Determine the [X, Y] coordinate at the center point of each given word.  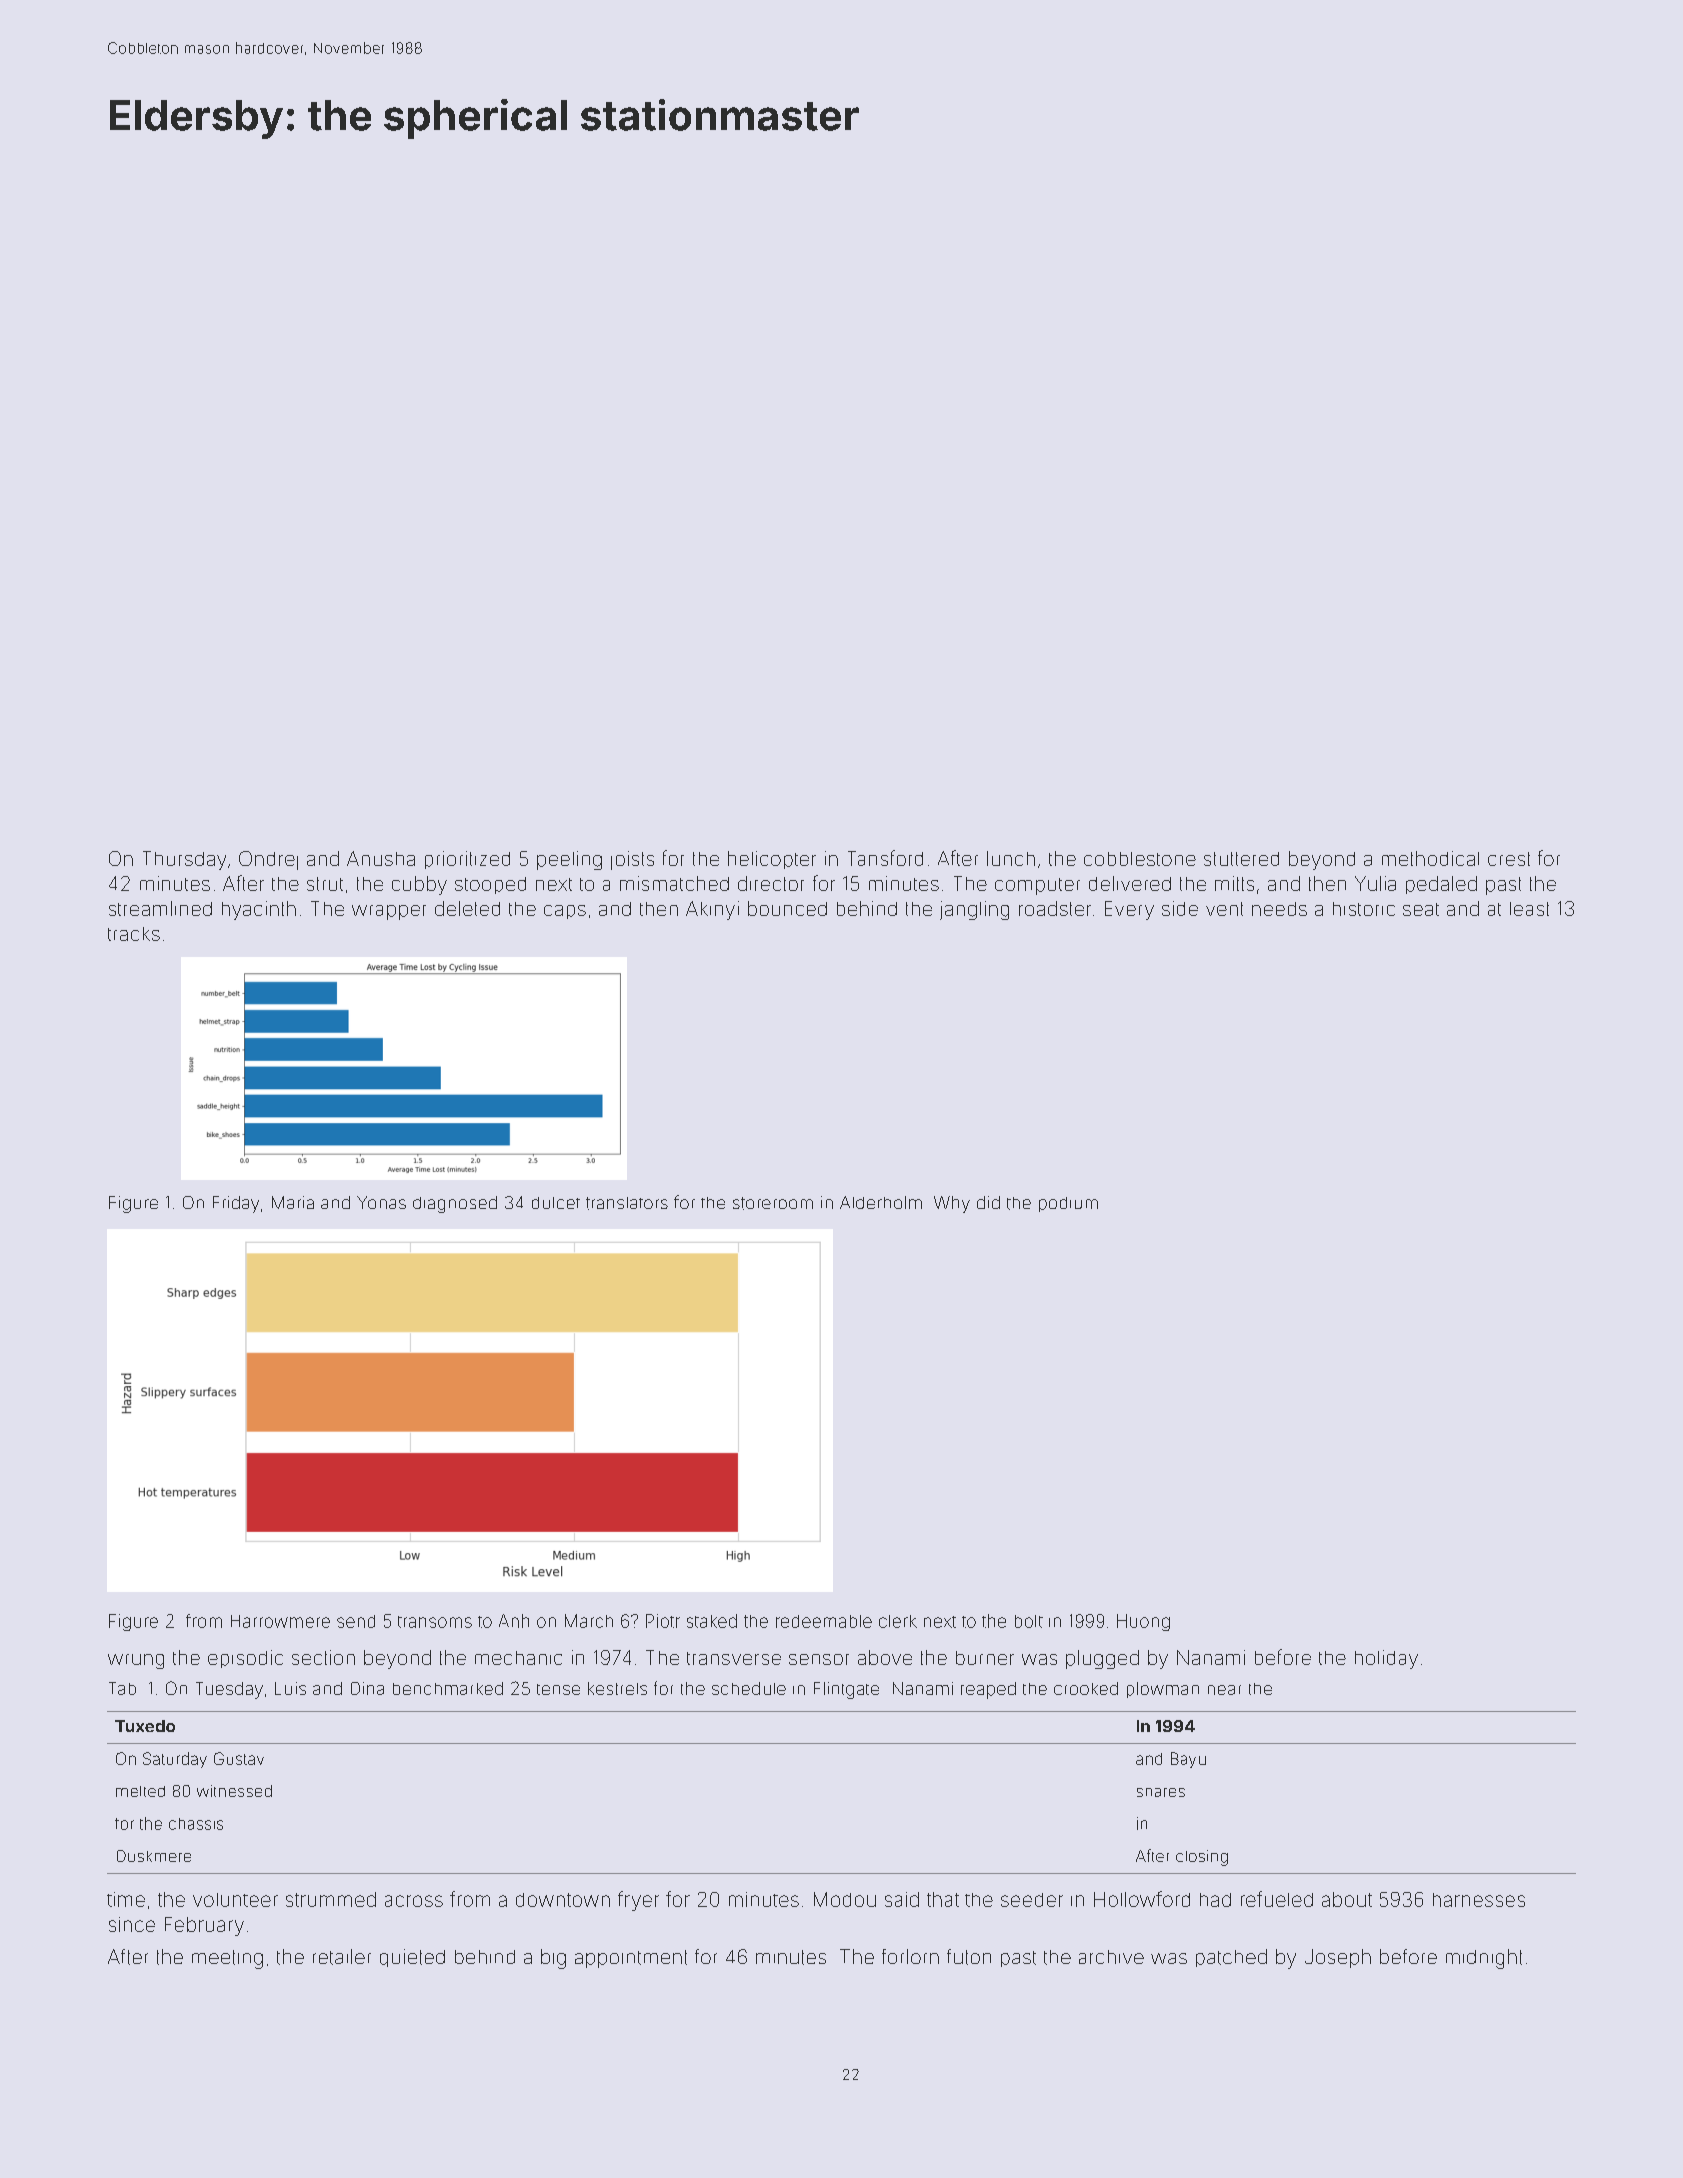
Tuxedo [145, 1726]
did [988, 1202]
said [902, 1899]
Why [952, 1204]
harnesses [1479, 1900]
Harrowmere [280, 1621]
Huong [1143, 1622]
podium [1068, 1204]
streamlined [160, 908]
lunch [1011, 858]
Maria [293, 1202]
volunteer [235, 1900]
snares [1161, 1792]
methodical [1430, 858]
